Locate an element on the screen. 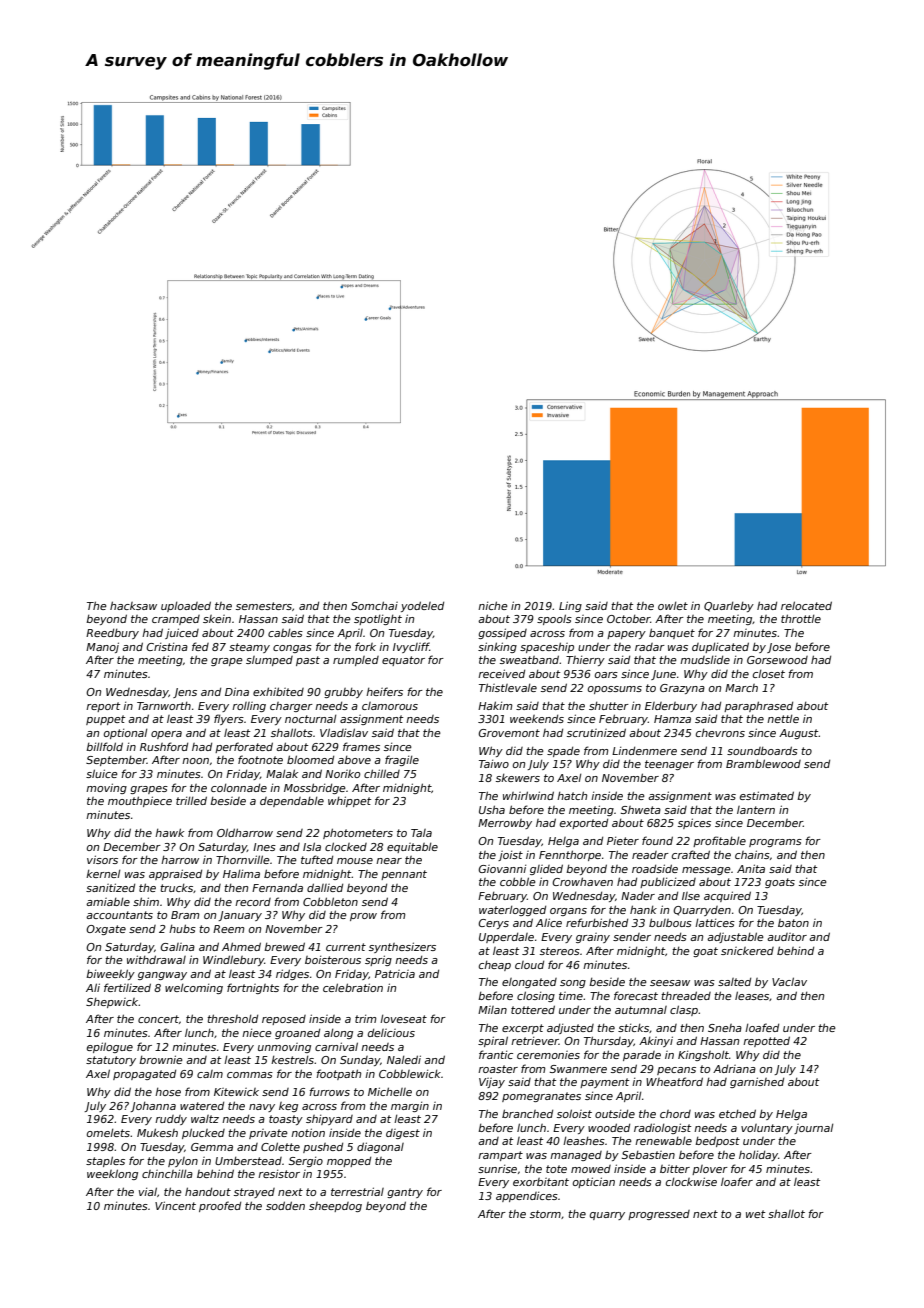 This screenshot has width=924, height=1308. Ahmed is located at coordinates (241, 946).
